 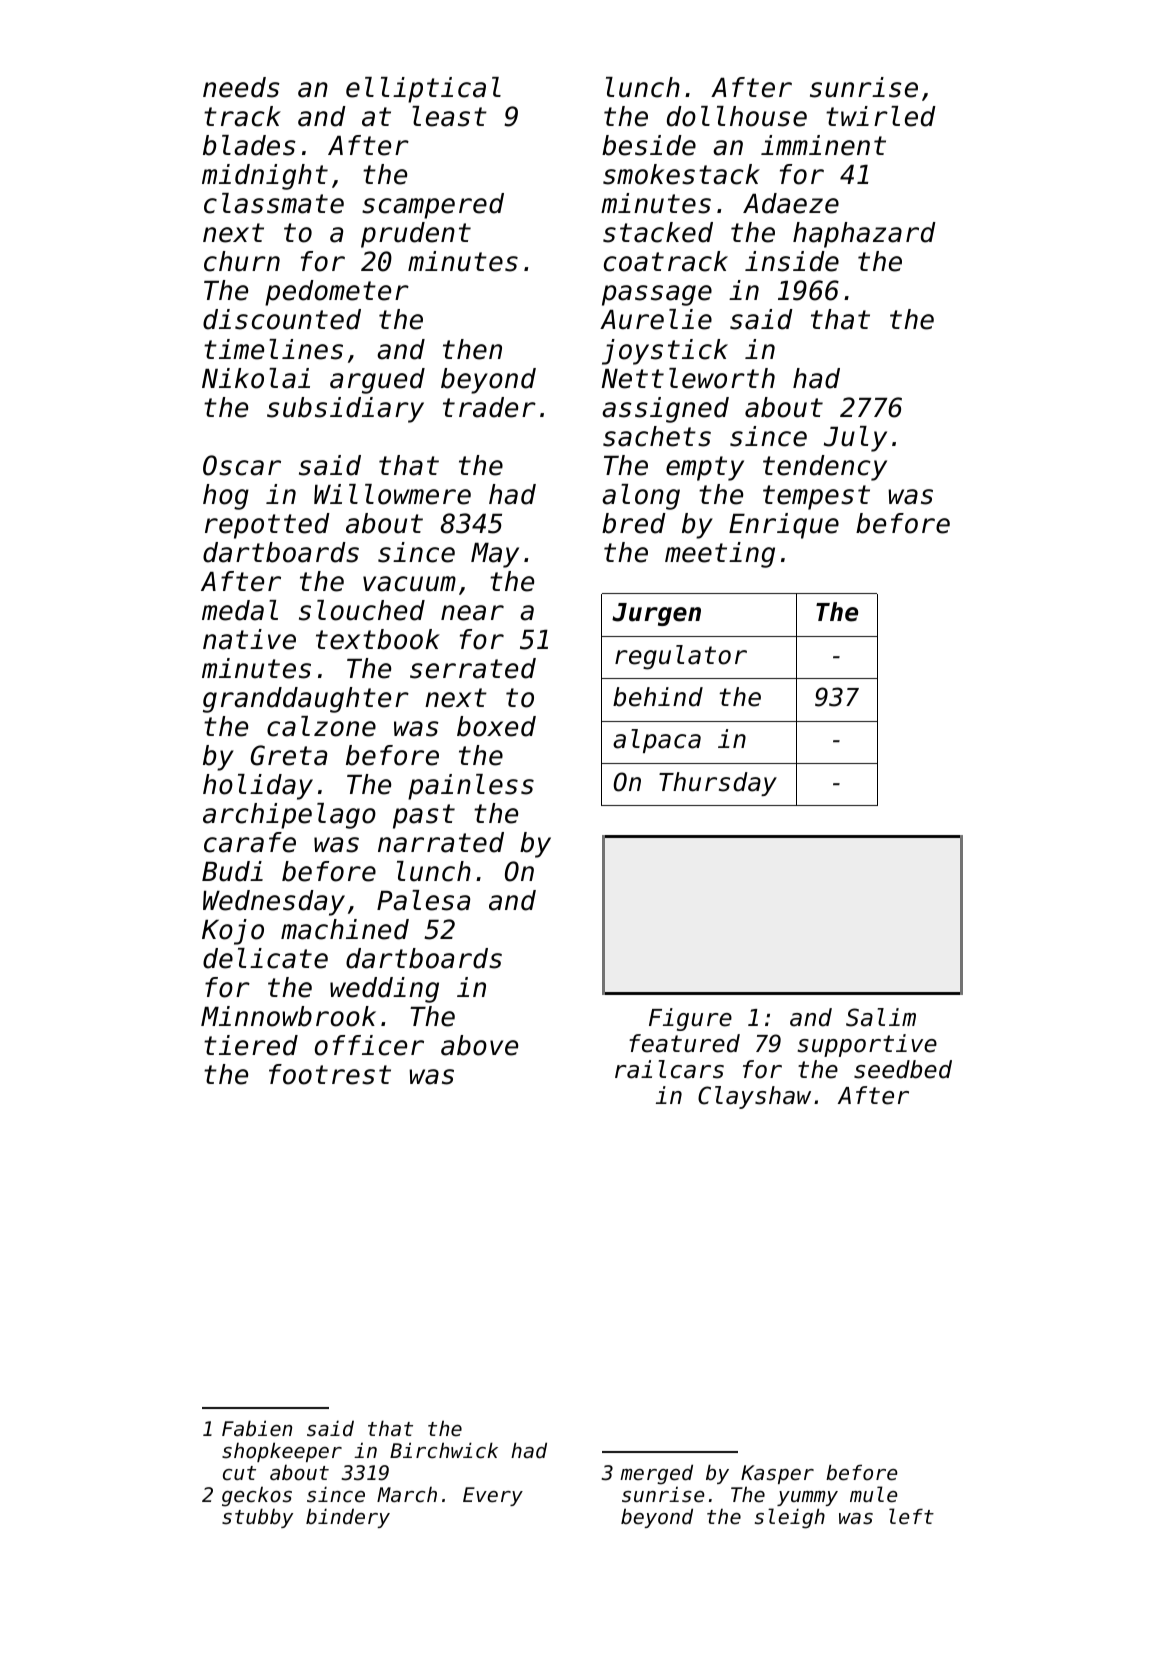 I want to click on Salim, so click(x=881, y=1017).
